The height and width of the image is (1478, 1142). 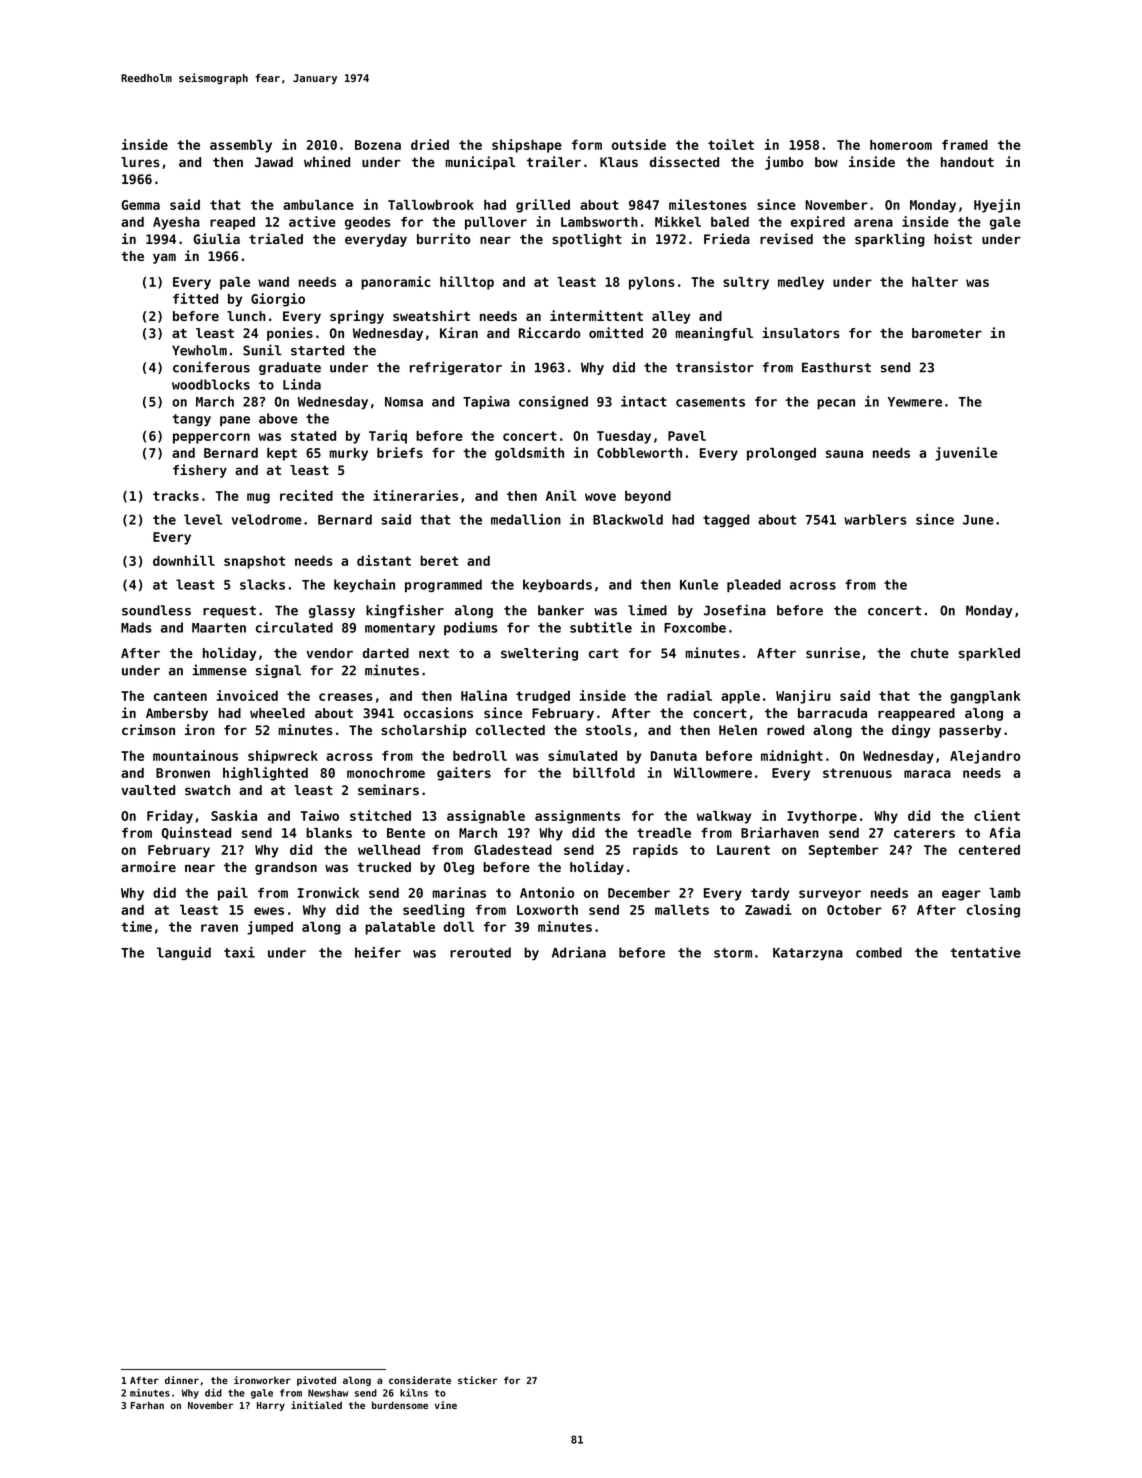 I want to click on toilet, so click(x=731, y=144).
